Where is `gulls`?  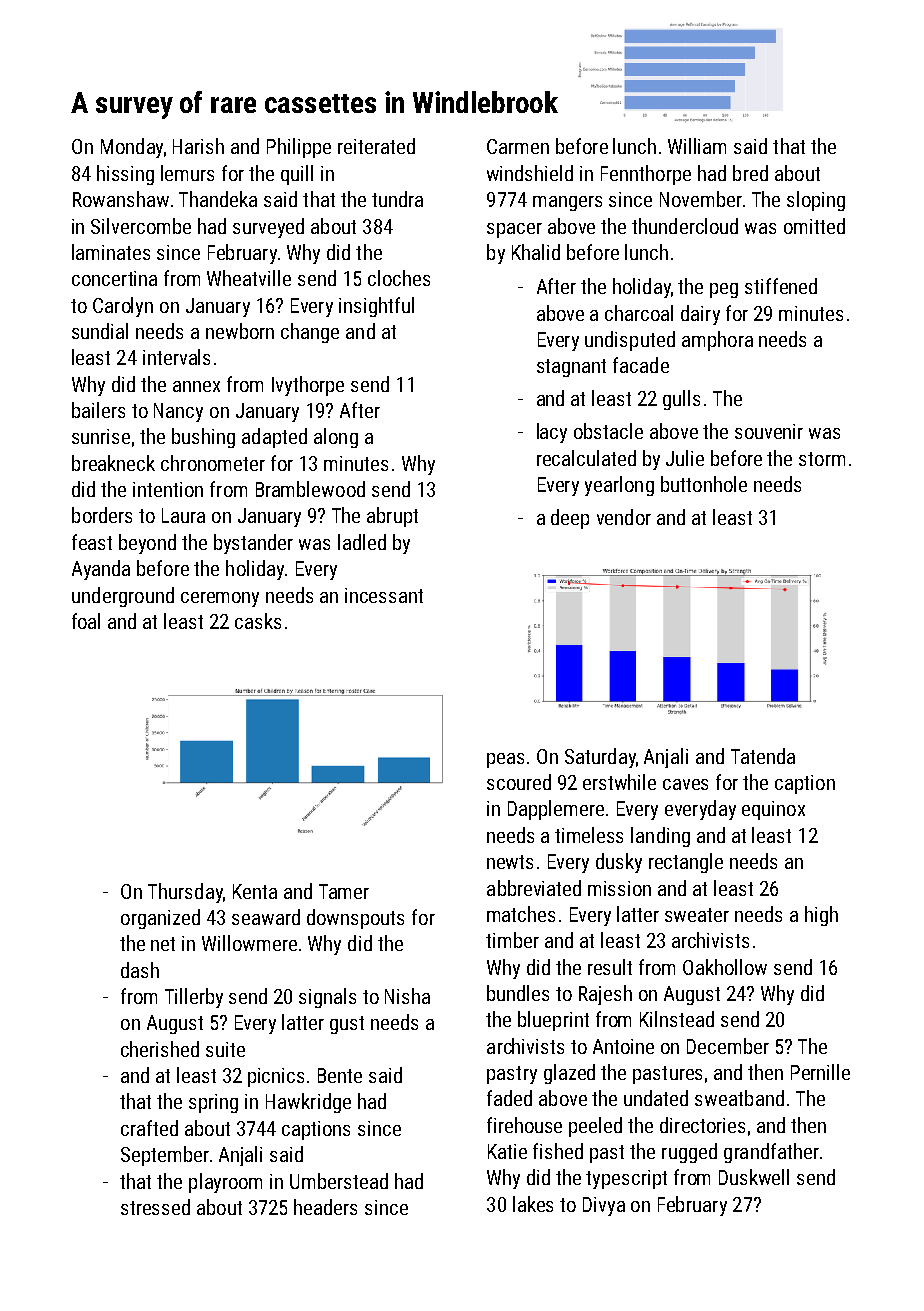 gulls is located at coordinates (681, 400).
